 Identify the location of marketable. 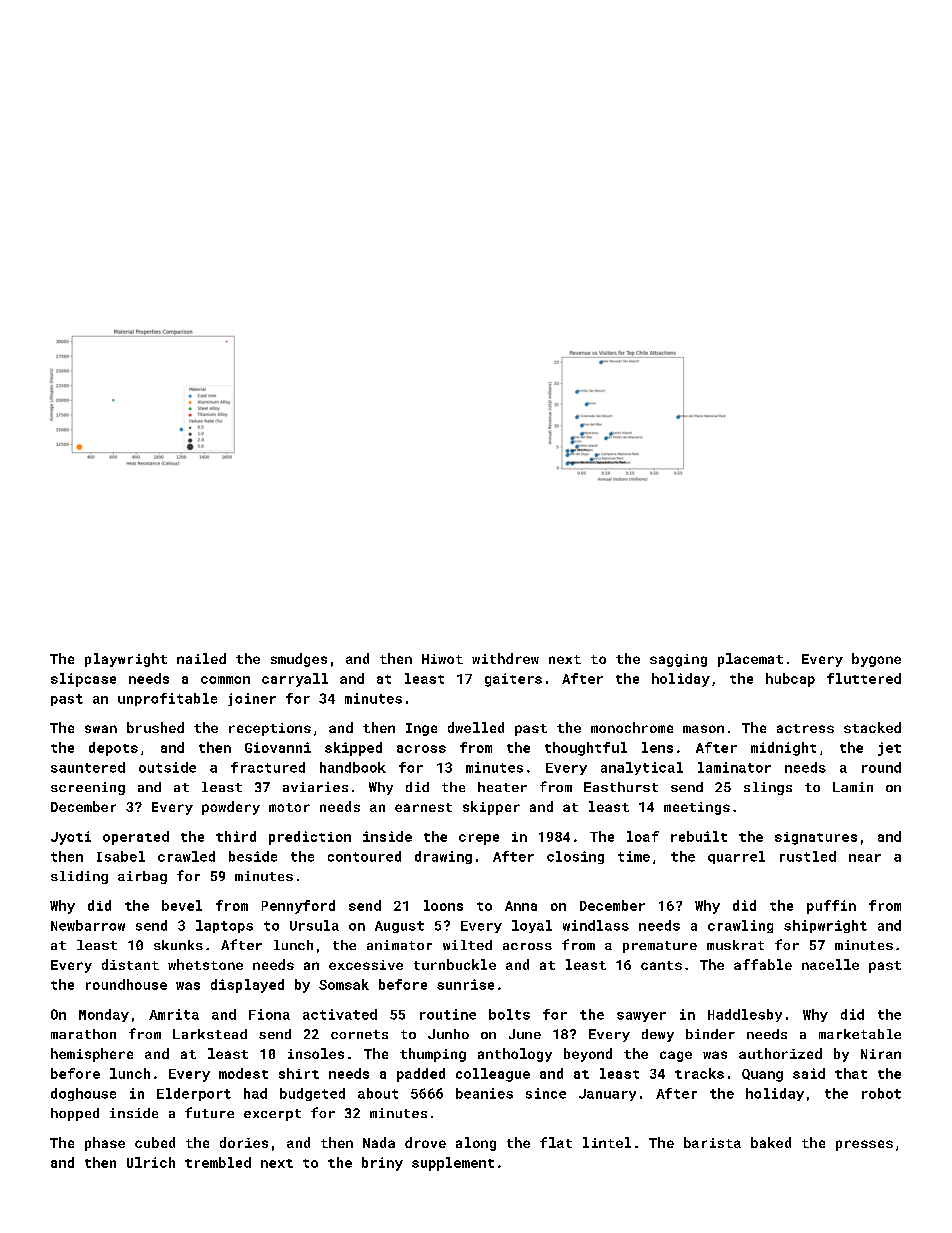
(860, 1034).
